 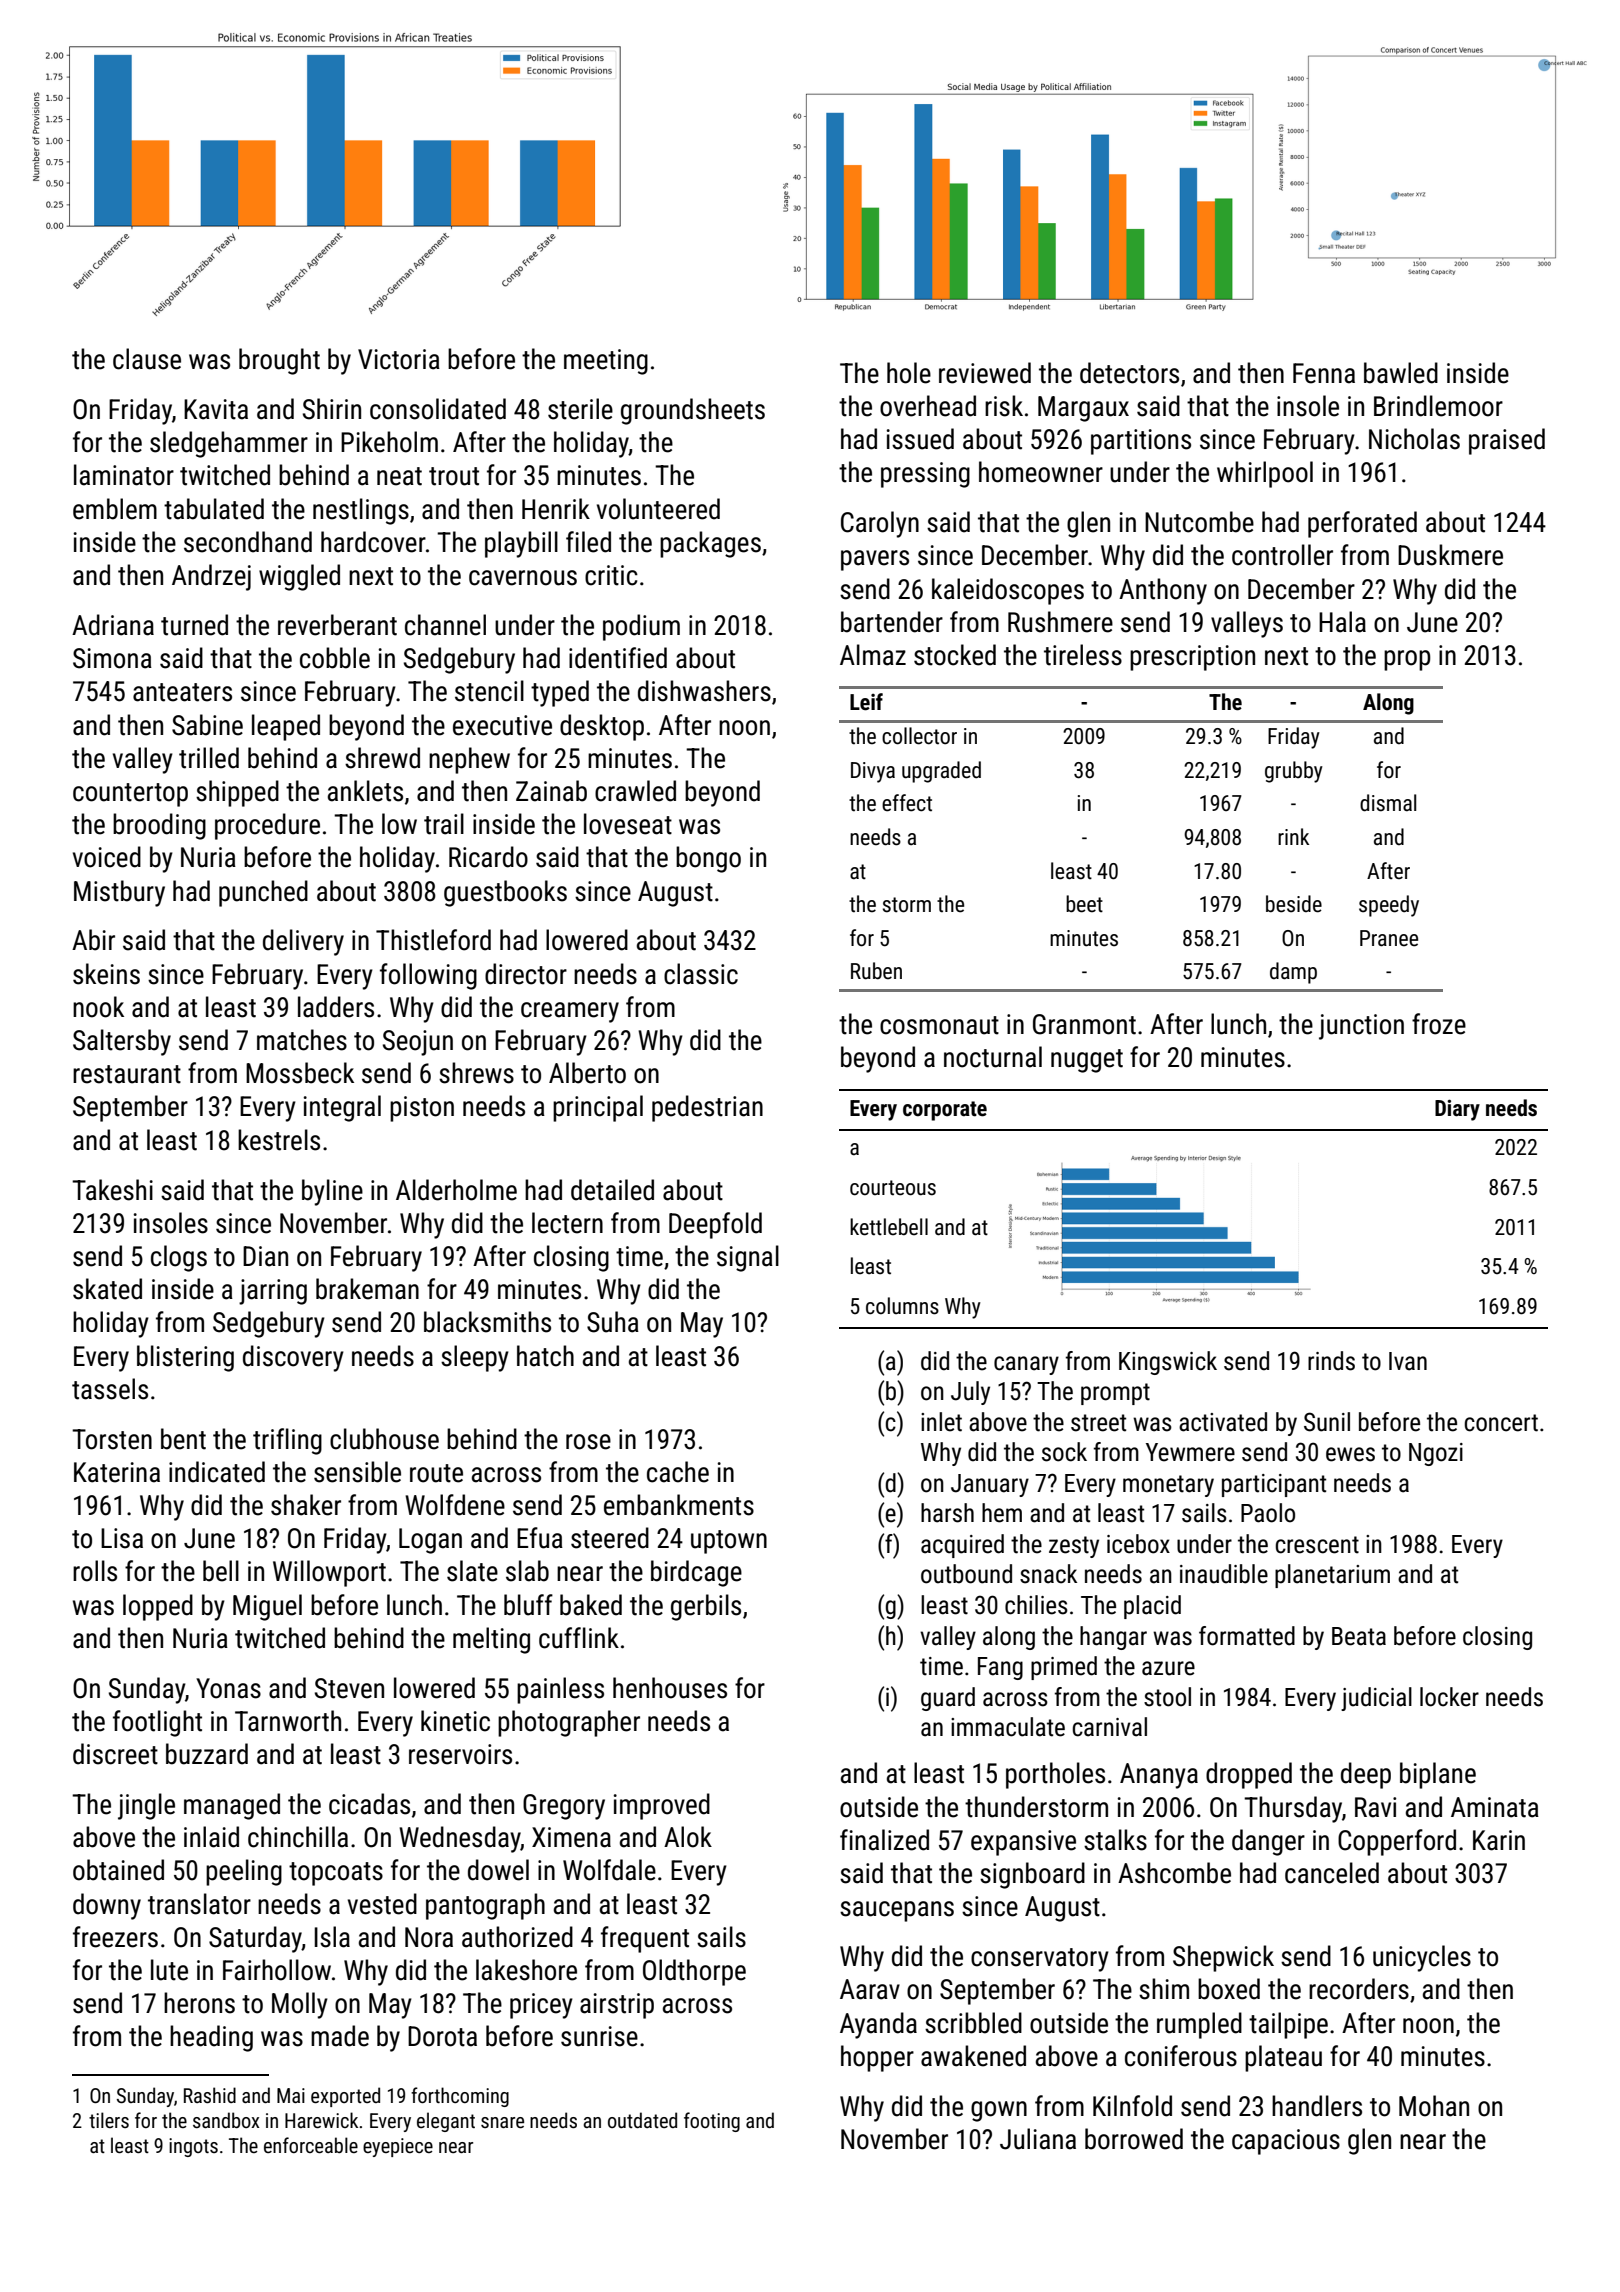 What do you see at coordinates (1331, 1361) in the image?
I see `rinds` at bounding box center [1331, 1361].
